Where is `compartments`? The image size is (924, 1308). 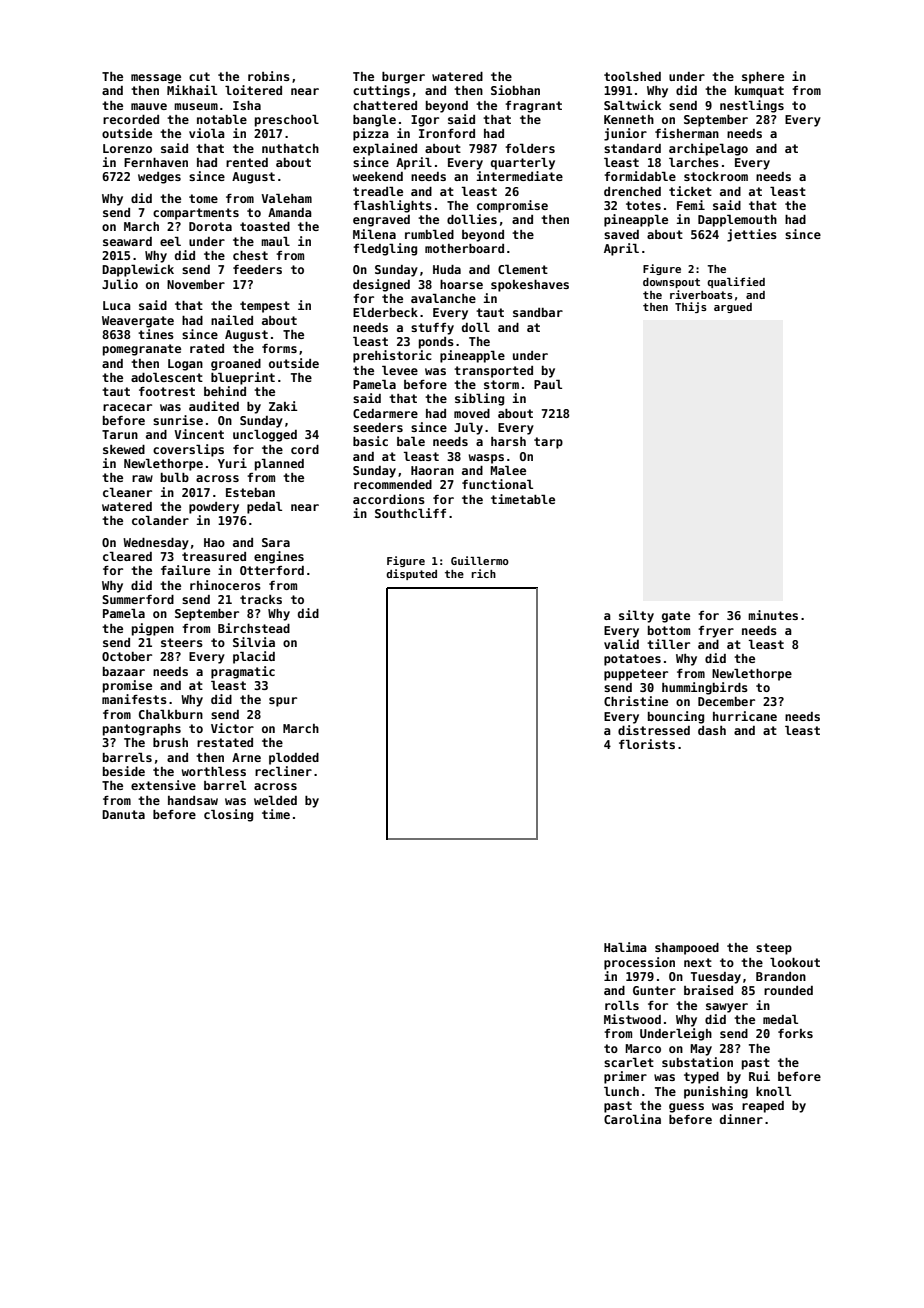
compartments is located at coordinates (196, 214).
